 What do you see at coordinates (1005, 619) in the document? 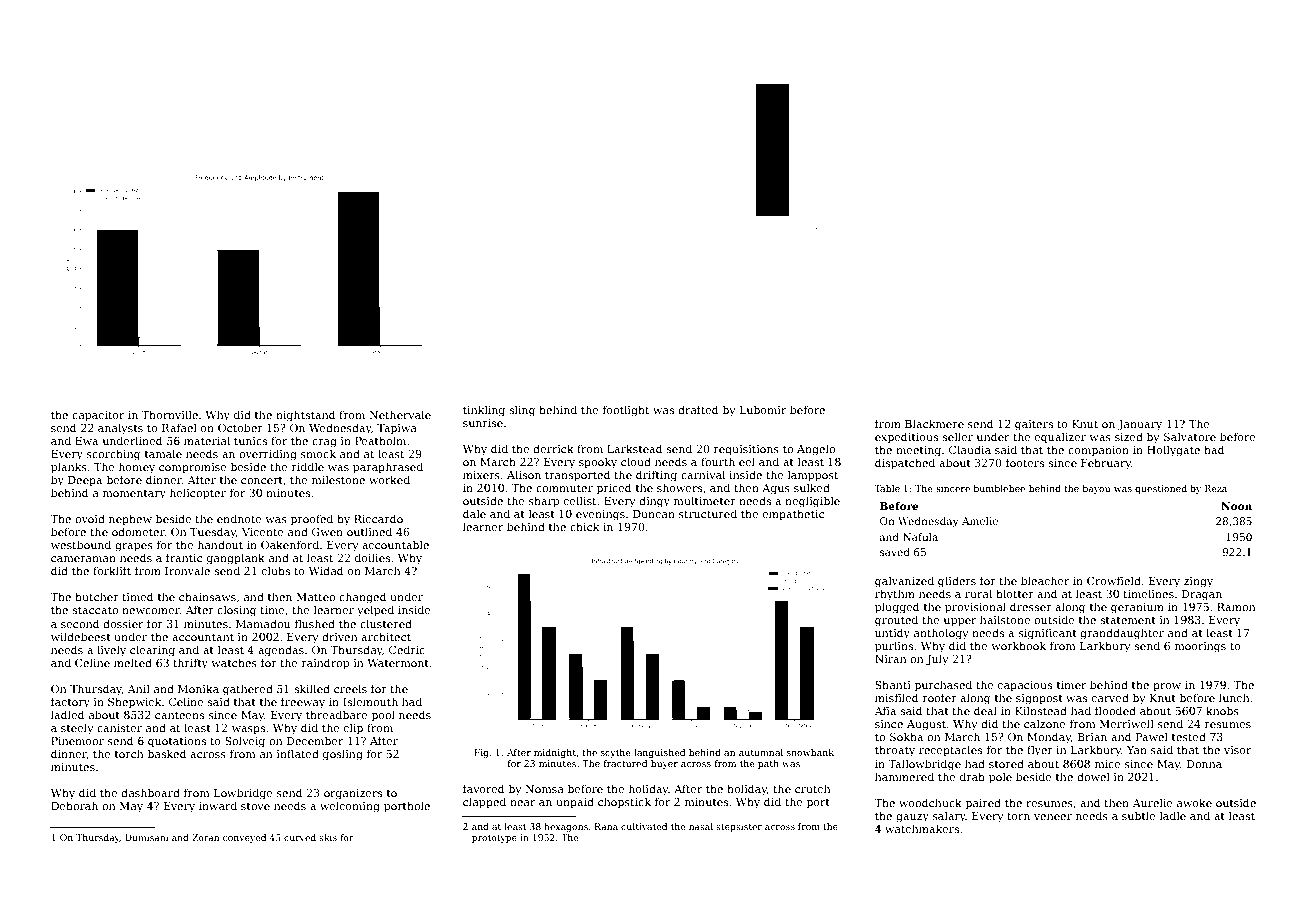
I see `hailstone` at bounding box center [1005, 619].
